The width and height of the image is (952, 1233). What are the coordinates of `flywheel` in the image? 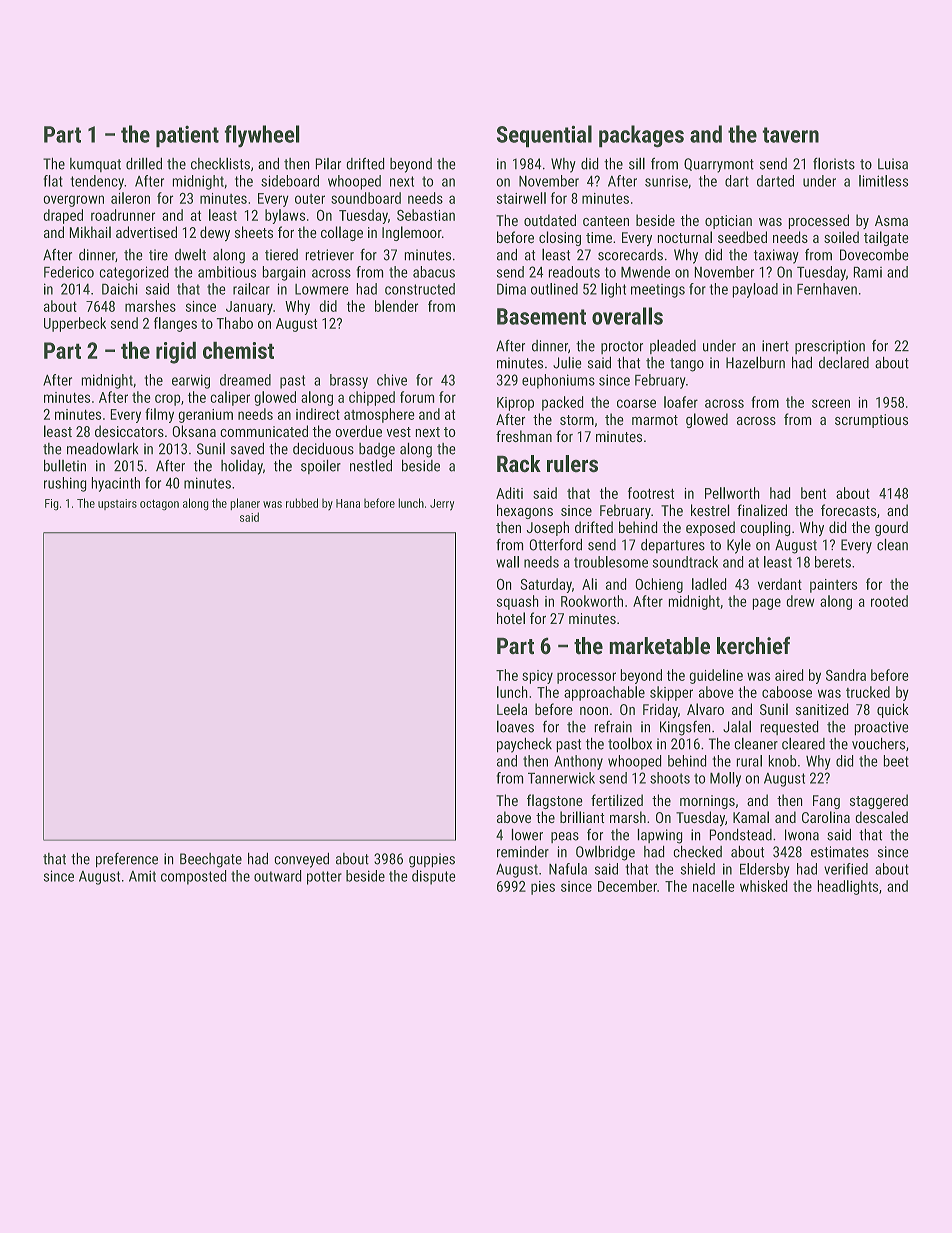 It's located at (262, 136).
